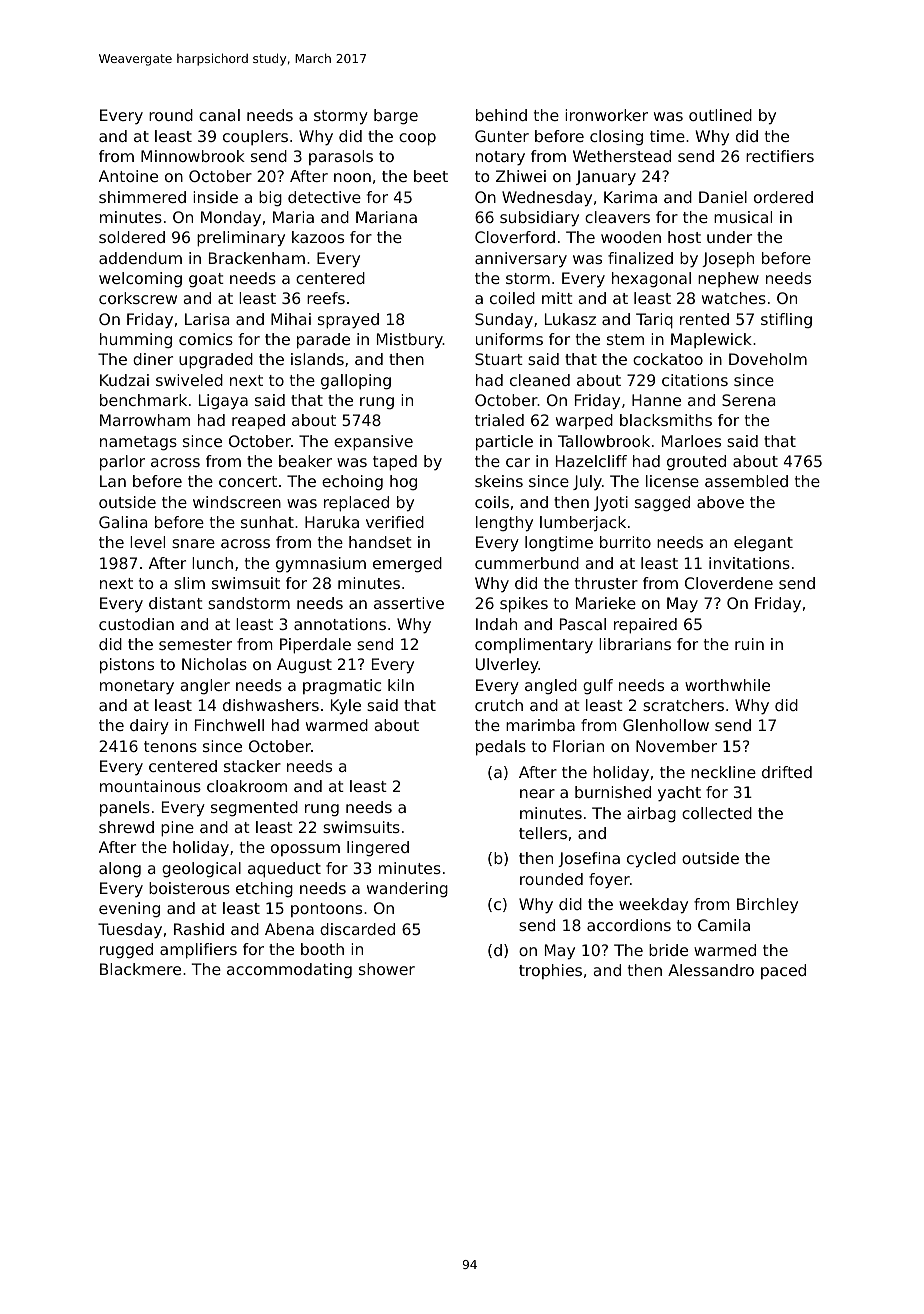 The width and height of the image is (924, 1314). I want to click on outlined, so click(720, 115).
